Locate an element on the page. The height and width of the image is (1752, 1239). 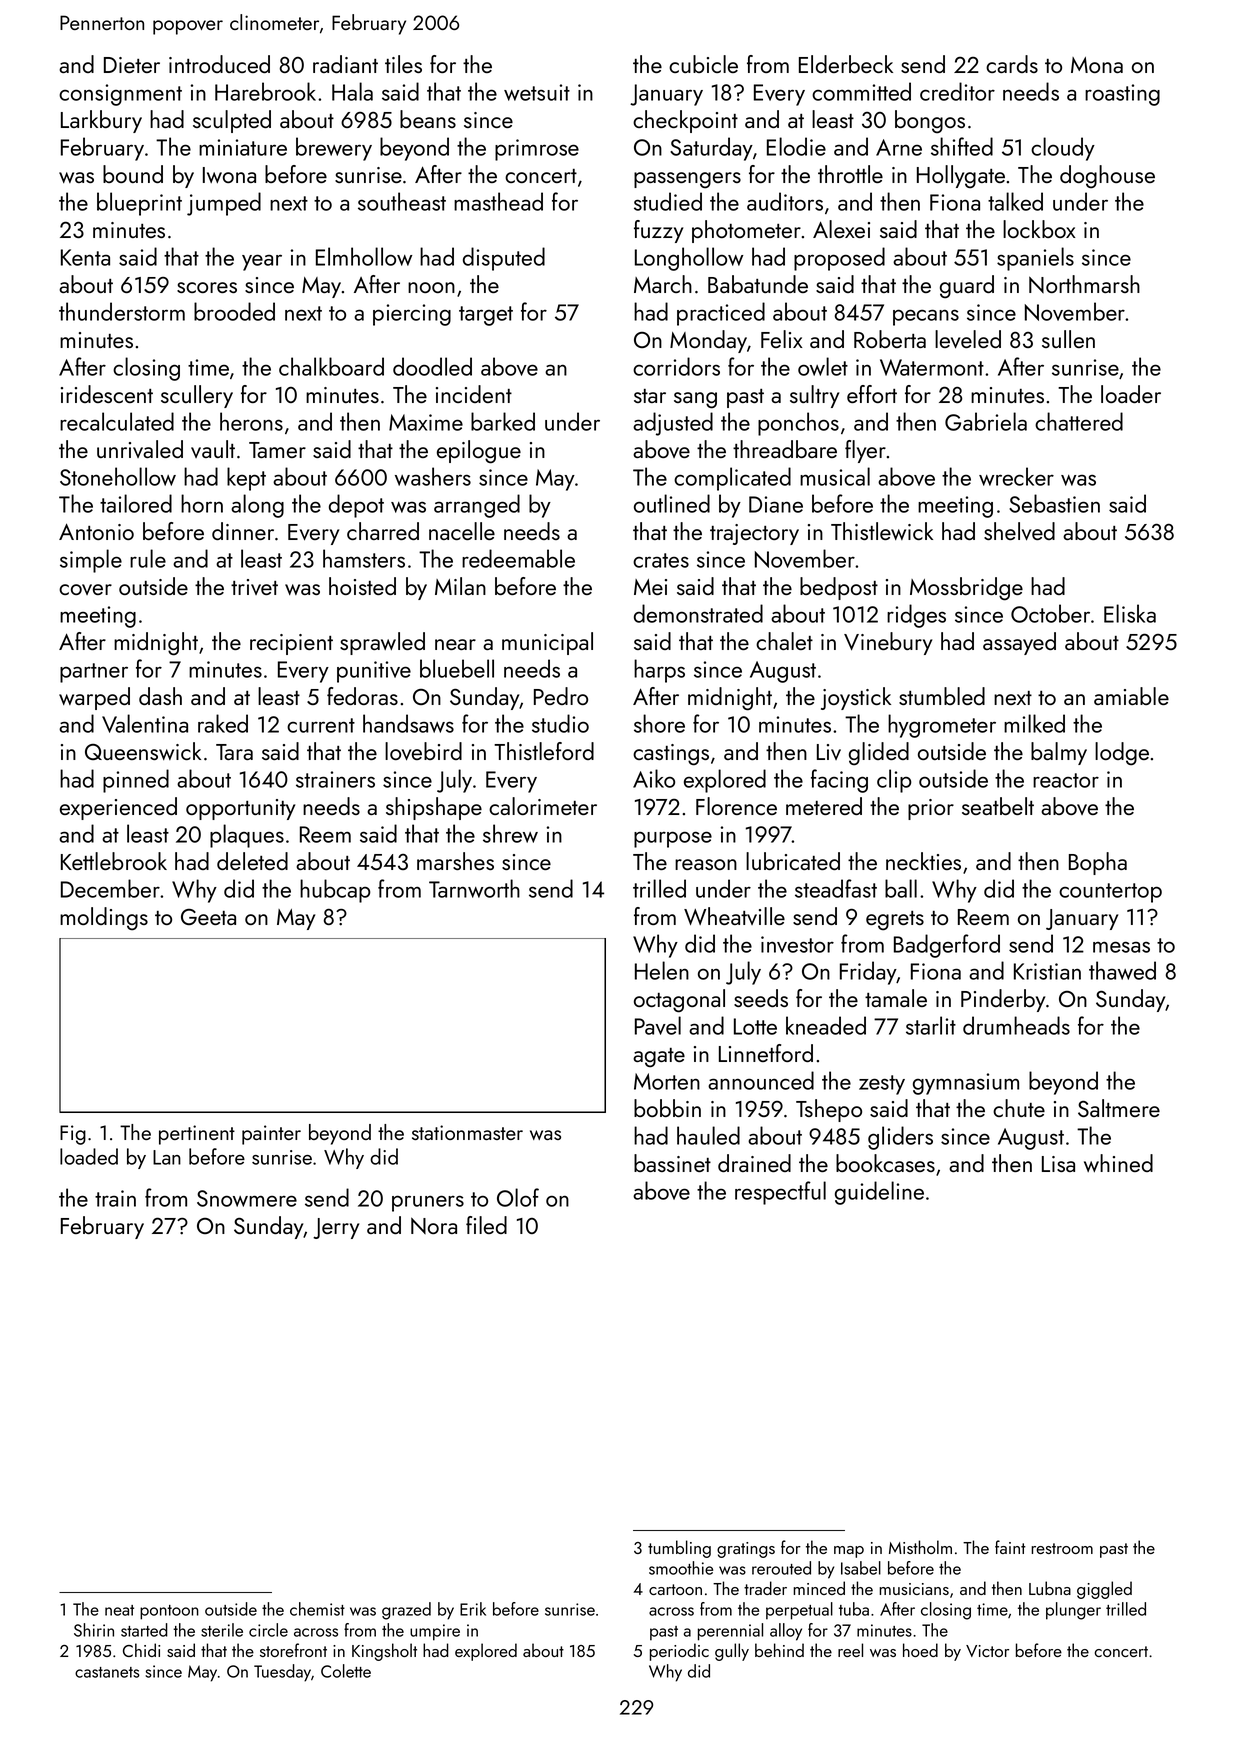
Helen is located at coordinates (662, 970).
